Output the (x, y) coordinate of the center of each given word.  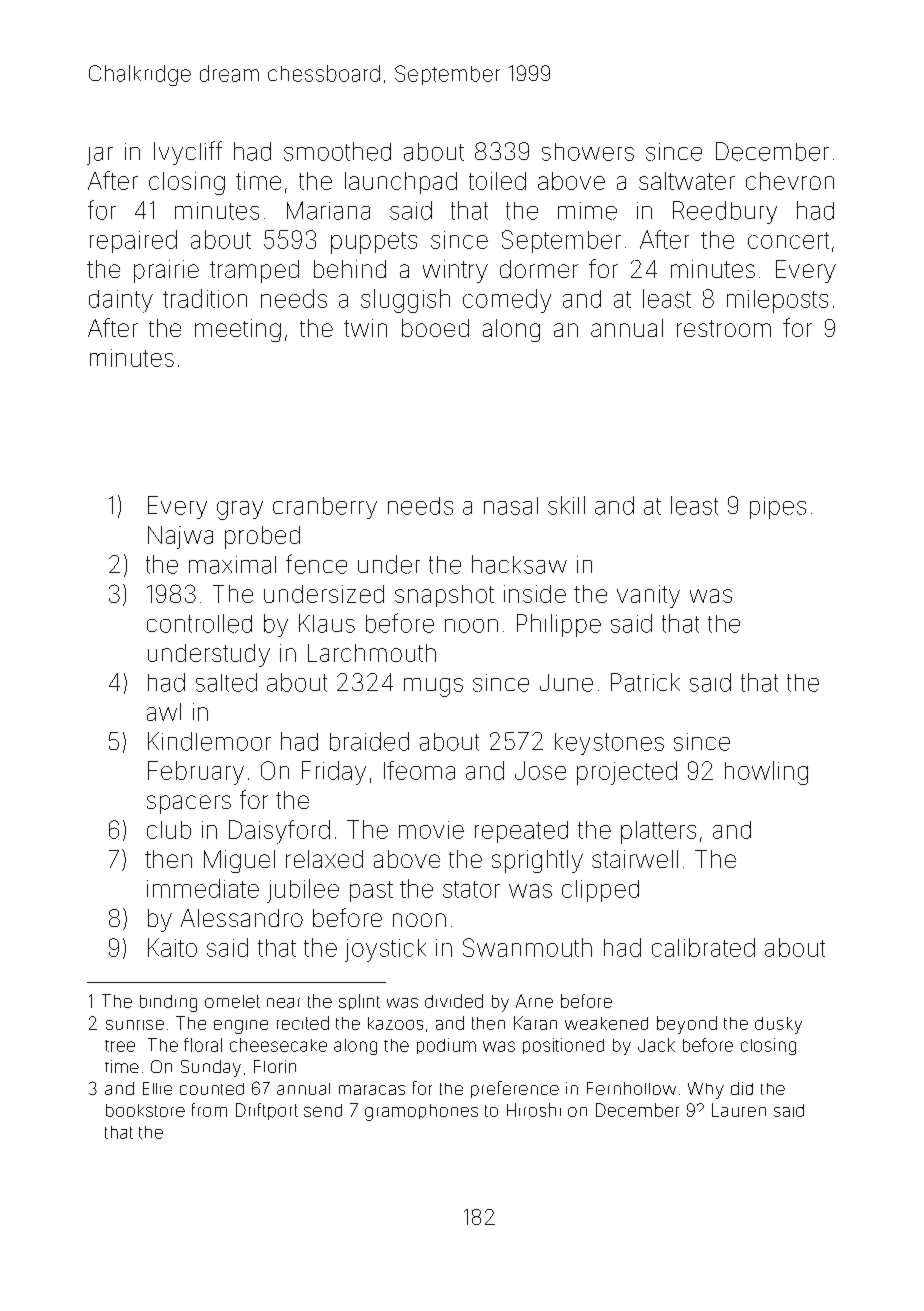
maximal (232, 565)
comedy (507, 301)
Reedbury (725, 212)
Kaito (172, 947)
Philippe (559, 625)
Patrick (645, 682)
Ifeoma (419, 770)
